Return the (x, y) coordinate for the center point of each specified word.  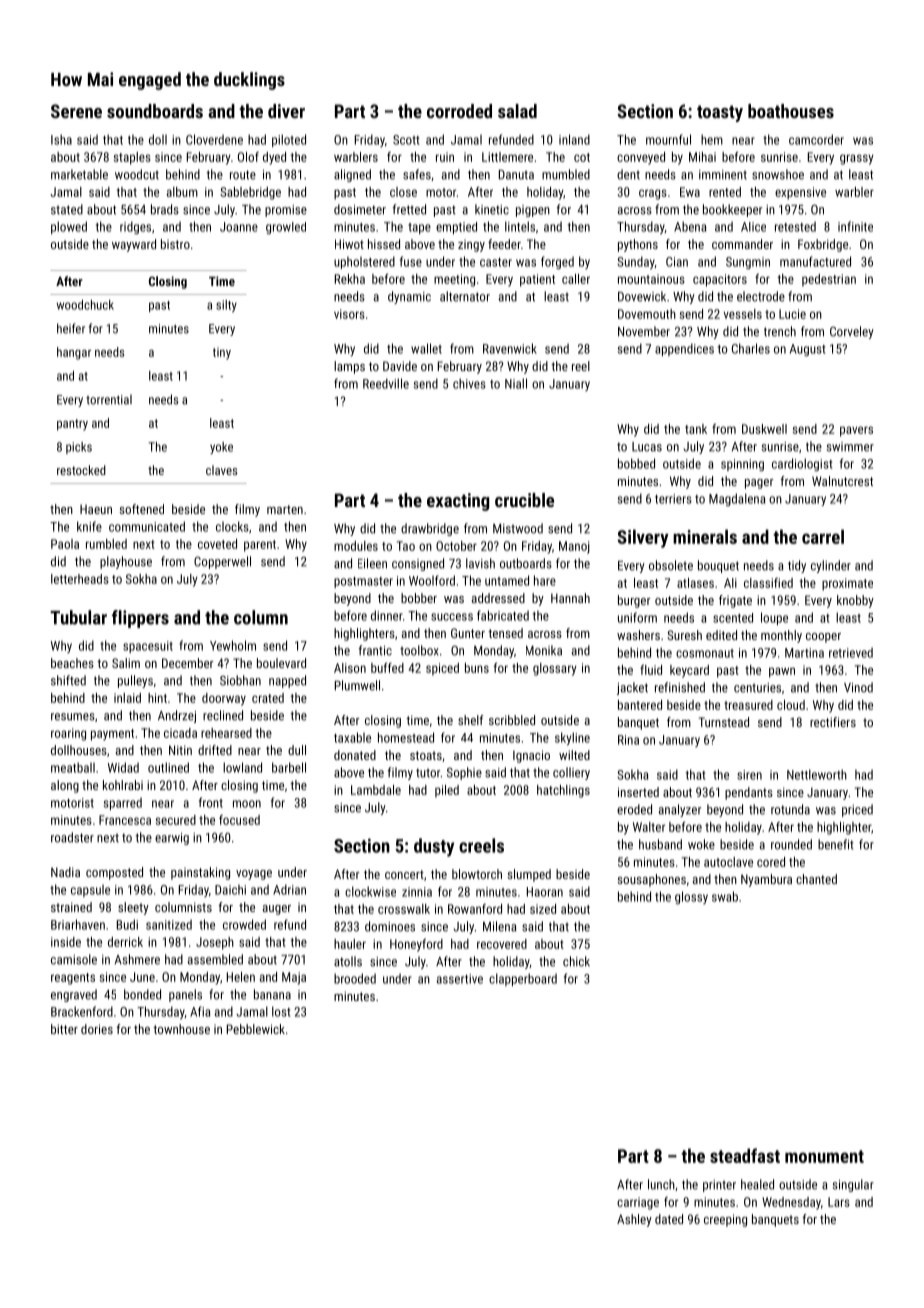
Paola (65, 544)
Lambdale (376, 790)
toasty (720, 113)
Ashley (634, 1220)
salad (517, 111)
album (182, 192)
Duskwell (764, 429)
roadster (72, 837)
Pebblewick (256, 1029)
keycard (689, 671)
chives (469, 383)
